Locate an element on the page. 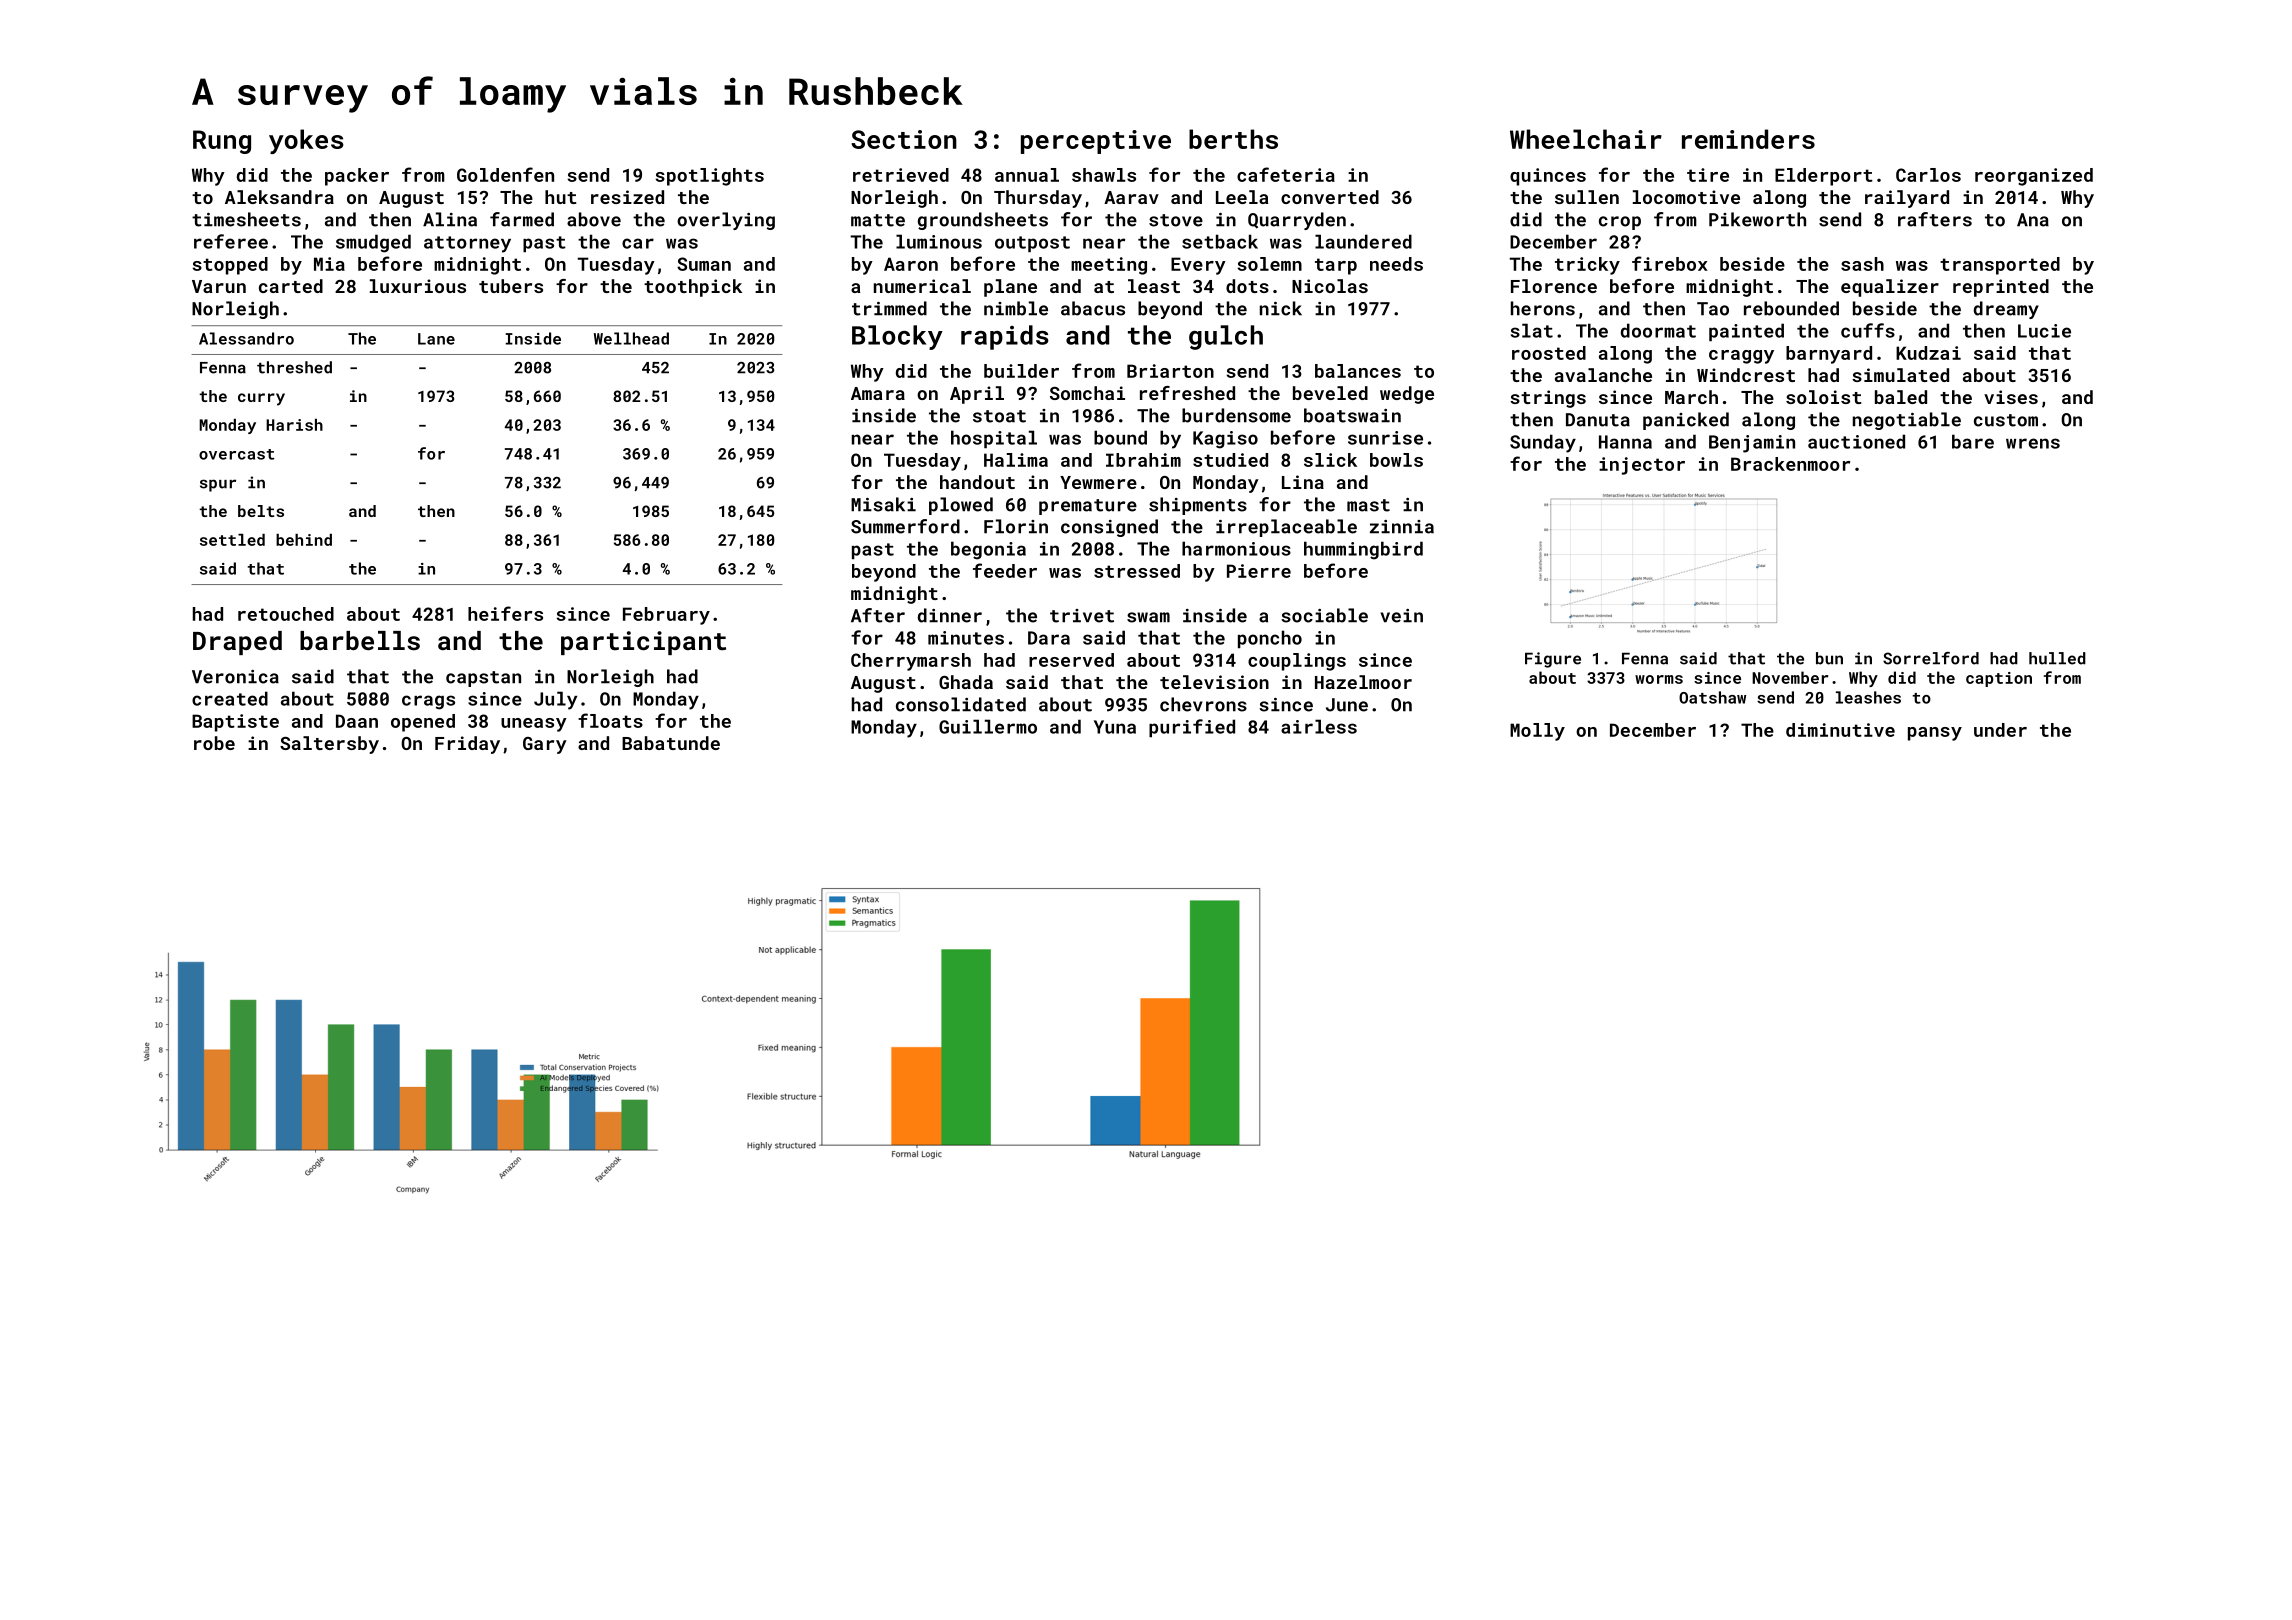 The image size is (2292, 1620). Aaron is located at coordinates (911, 264).
